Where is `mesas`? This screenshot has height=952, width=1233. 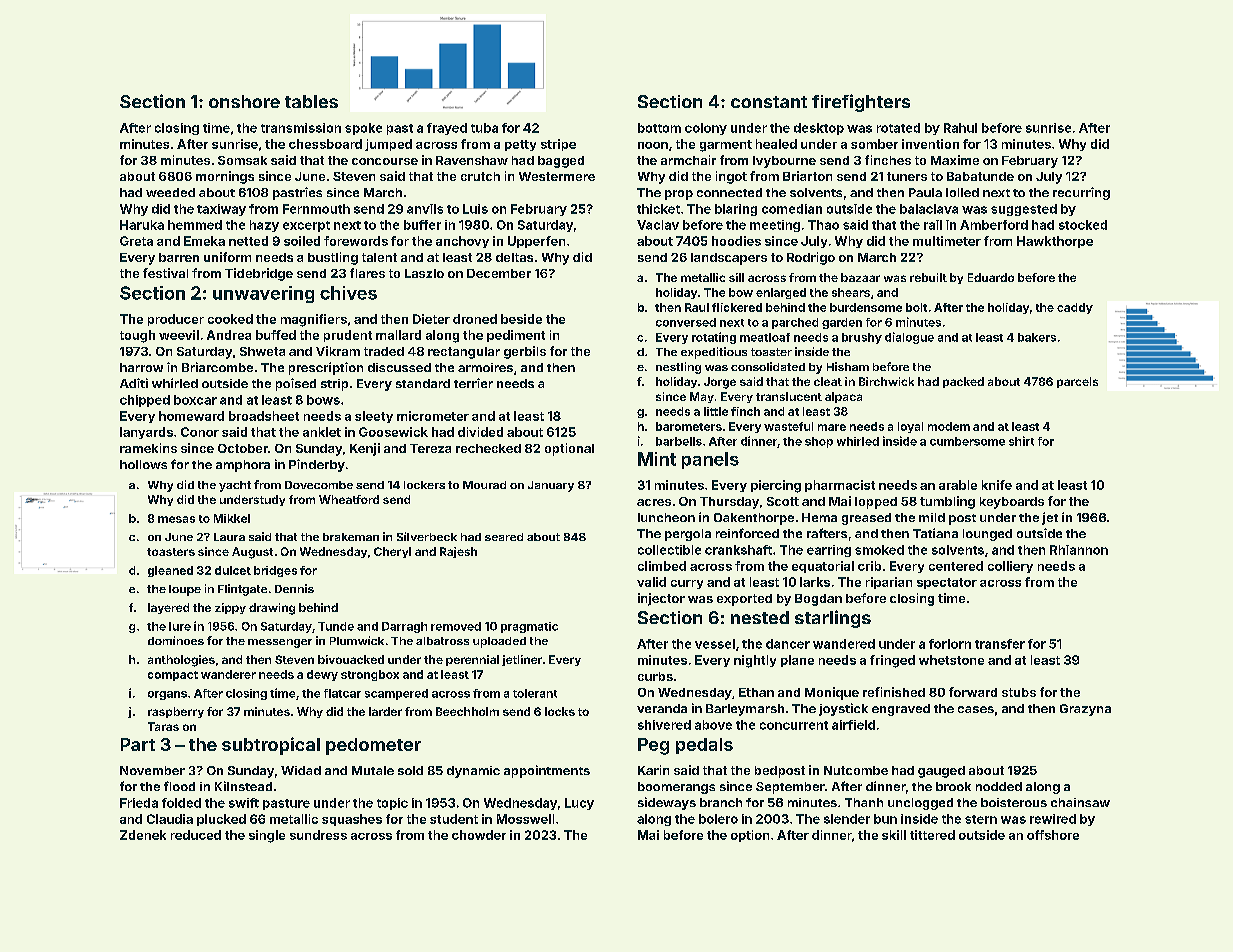 mesas is located at coordinates (176, 519).
